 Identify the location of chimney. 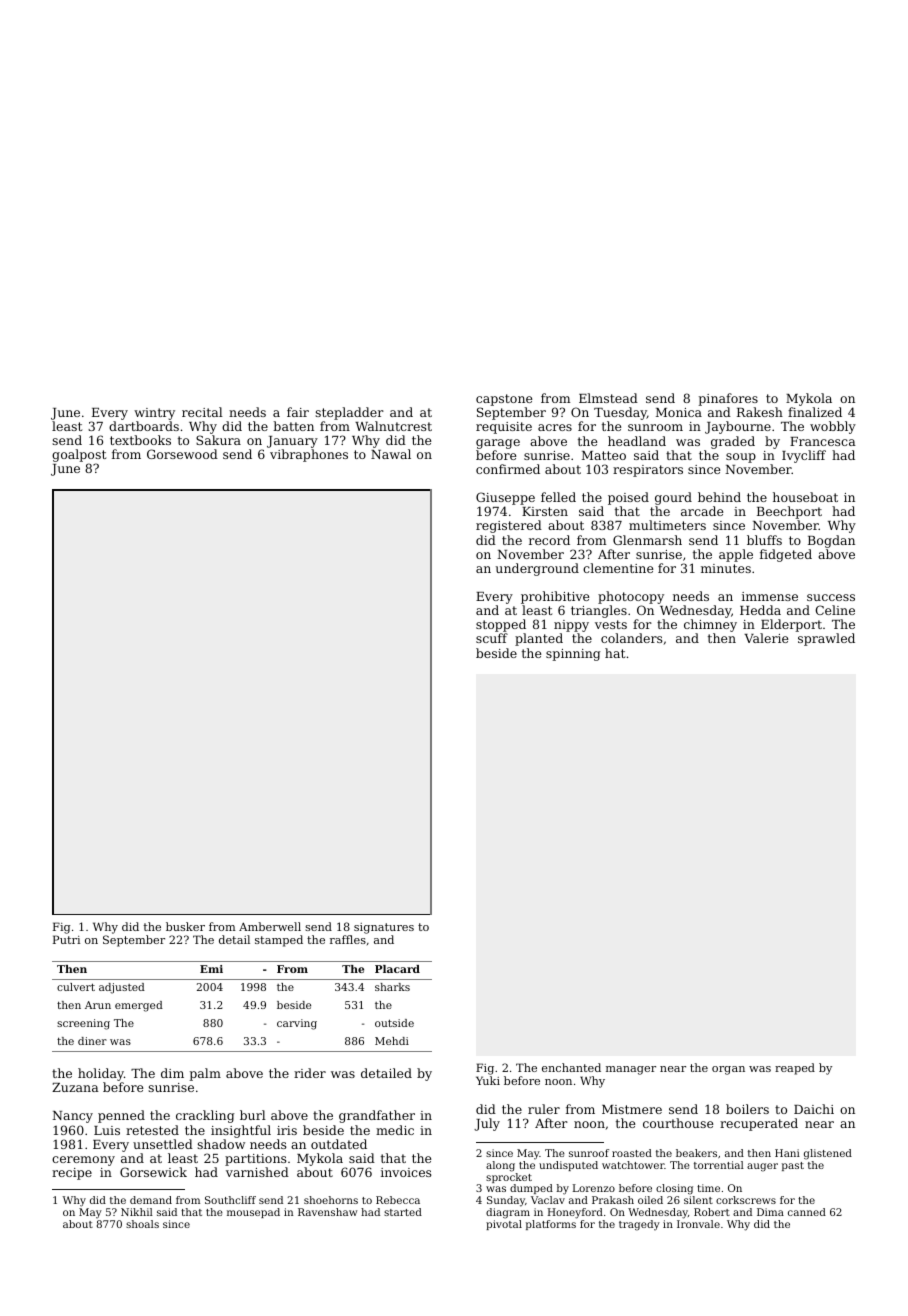
(710, 626).
